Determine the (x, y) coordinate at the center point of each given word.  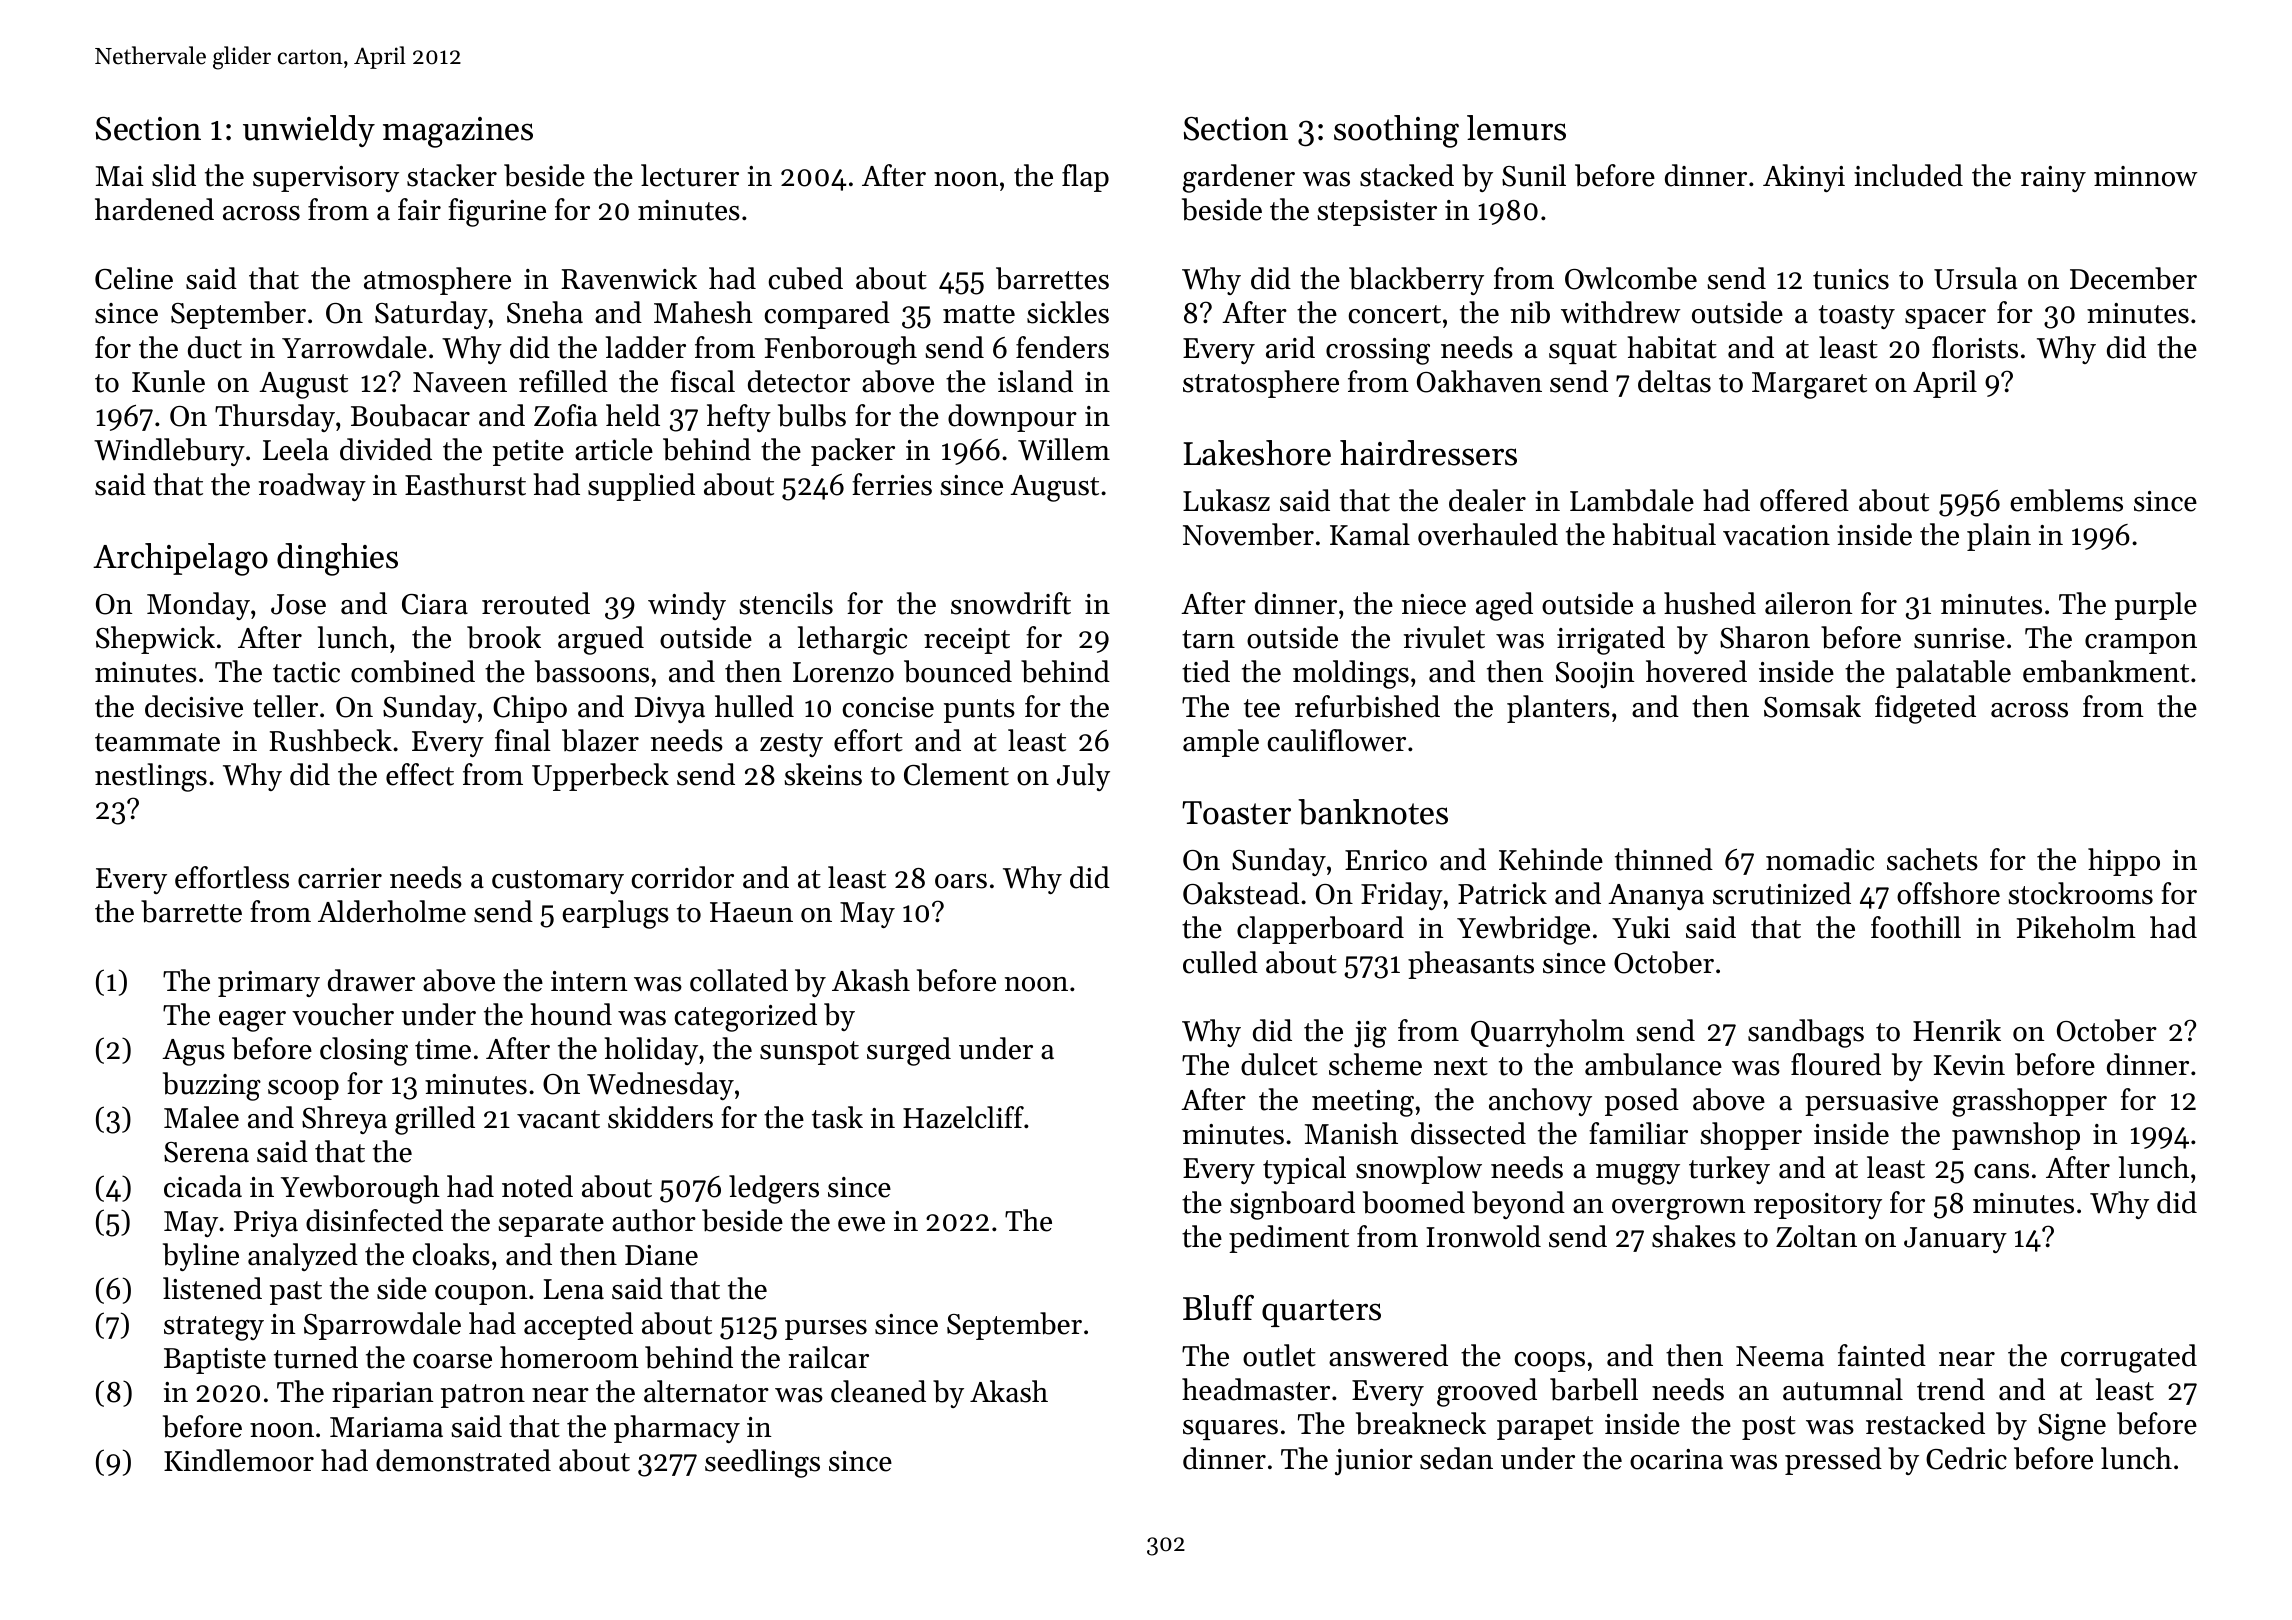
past (296, 1293)
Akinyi (1804, 178)
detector (799, 381)
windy (687, 606)
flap (1085, 178)
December (2133, 278)
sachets (1932, 859)
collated (739, 980)
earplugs (615, 914)
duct (215, 347)
